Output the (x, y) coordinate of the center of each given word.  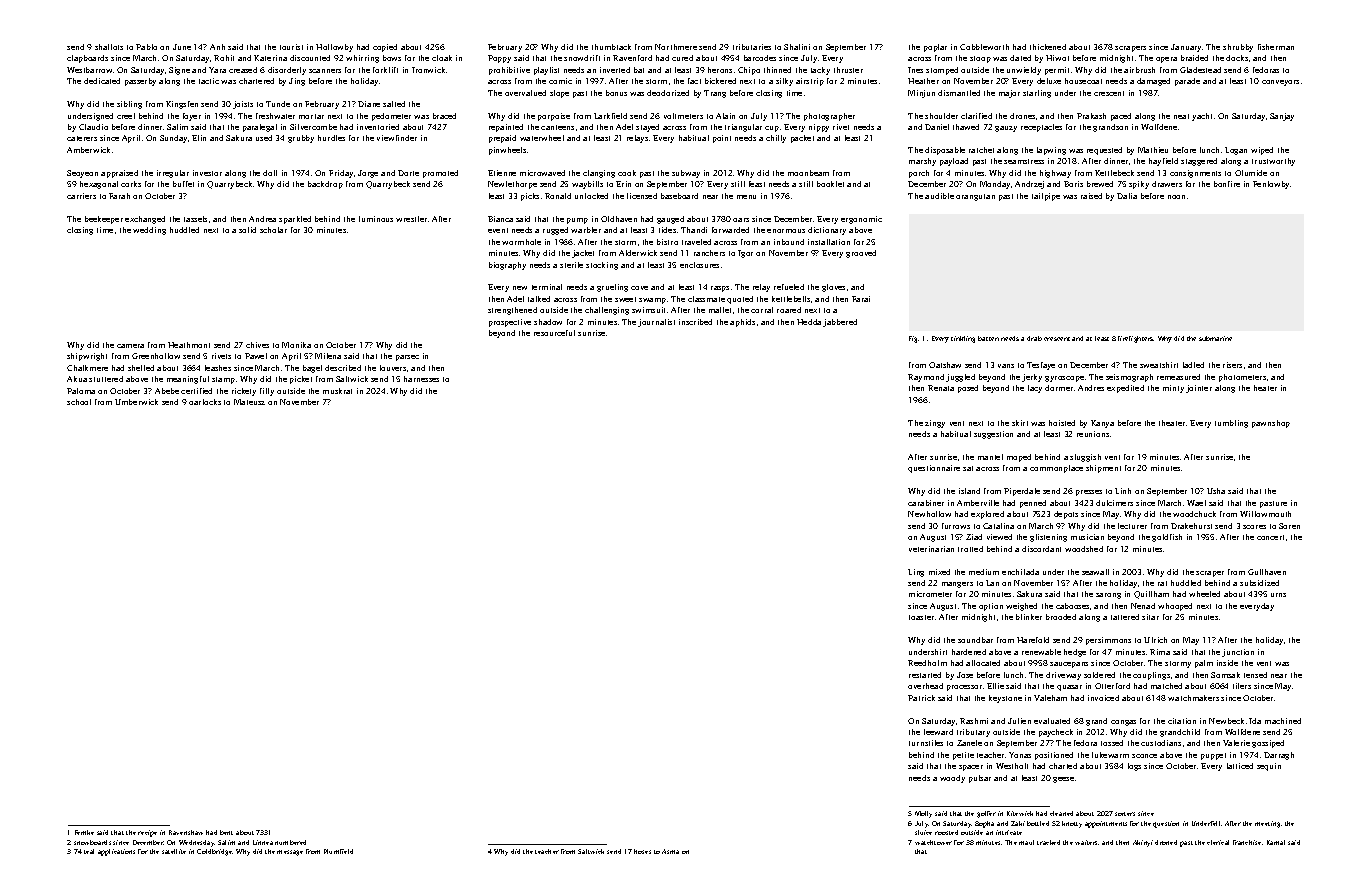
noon (1176, 197)
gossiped (1268, 744)
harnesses (421, 379)
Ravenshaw (186, 832)
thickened (1048, 47)
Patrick (921, 698)
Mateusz (249, 402)
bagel (312, 369)
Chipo (749, 71)
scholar (273, 230)
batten (988, 338)
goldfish (1167, 538)
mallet (720, 310)
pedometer (391, 117)
